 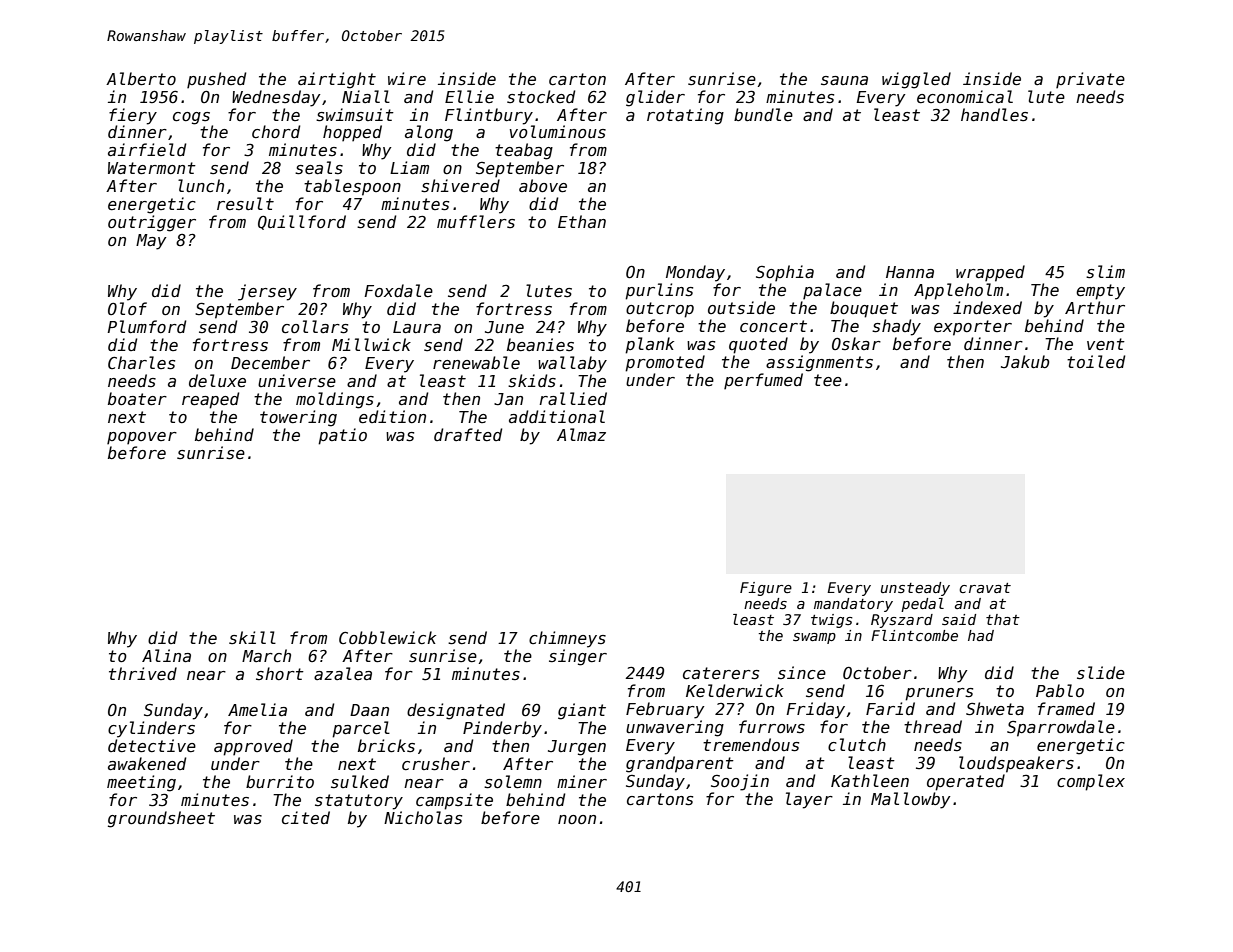 What do you see at coordinates (166, 655) in the screenshot?
I see `Alina` at bounding box center [166, 655].
